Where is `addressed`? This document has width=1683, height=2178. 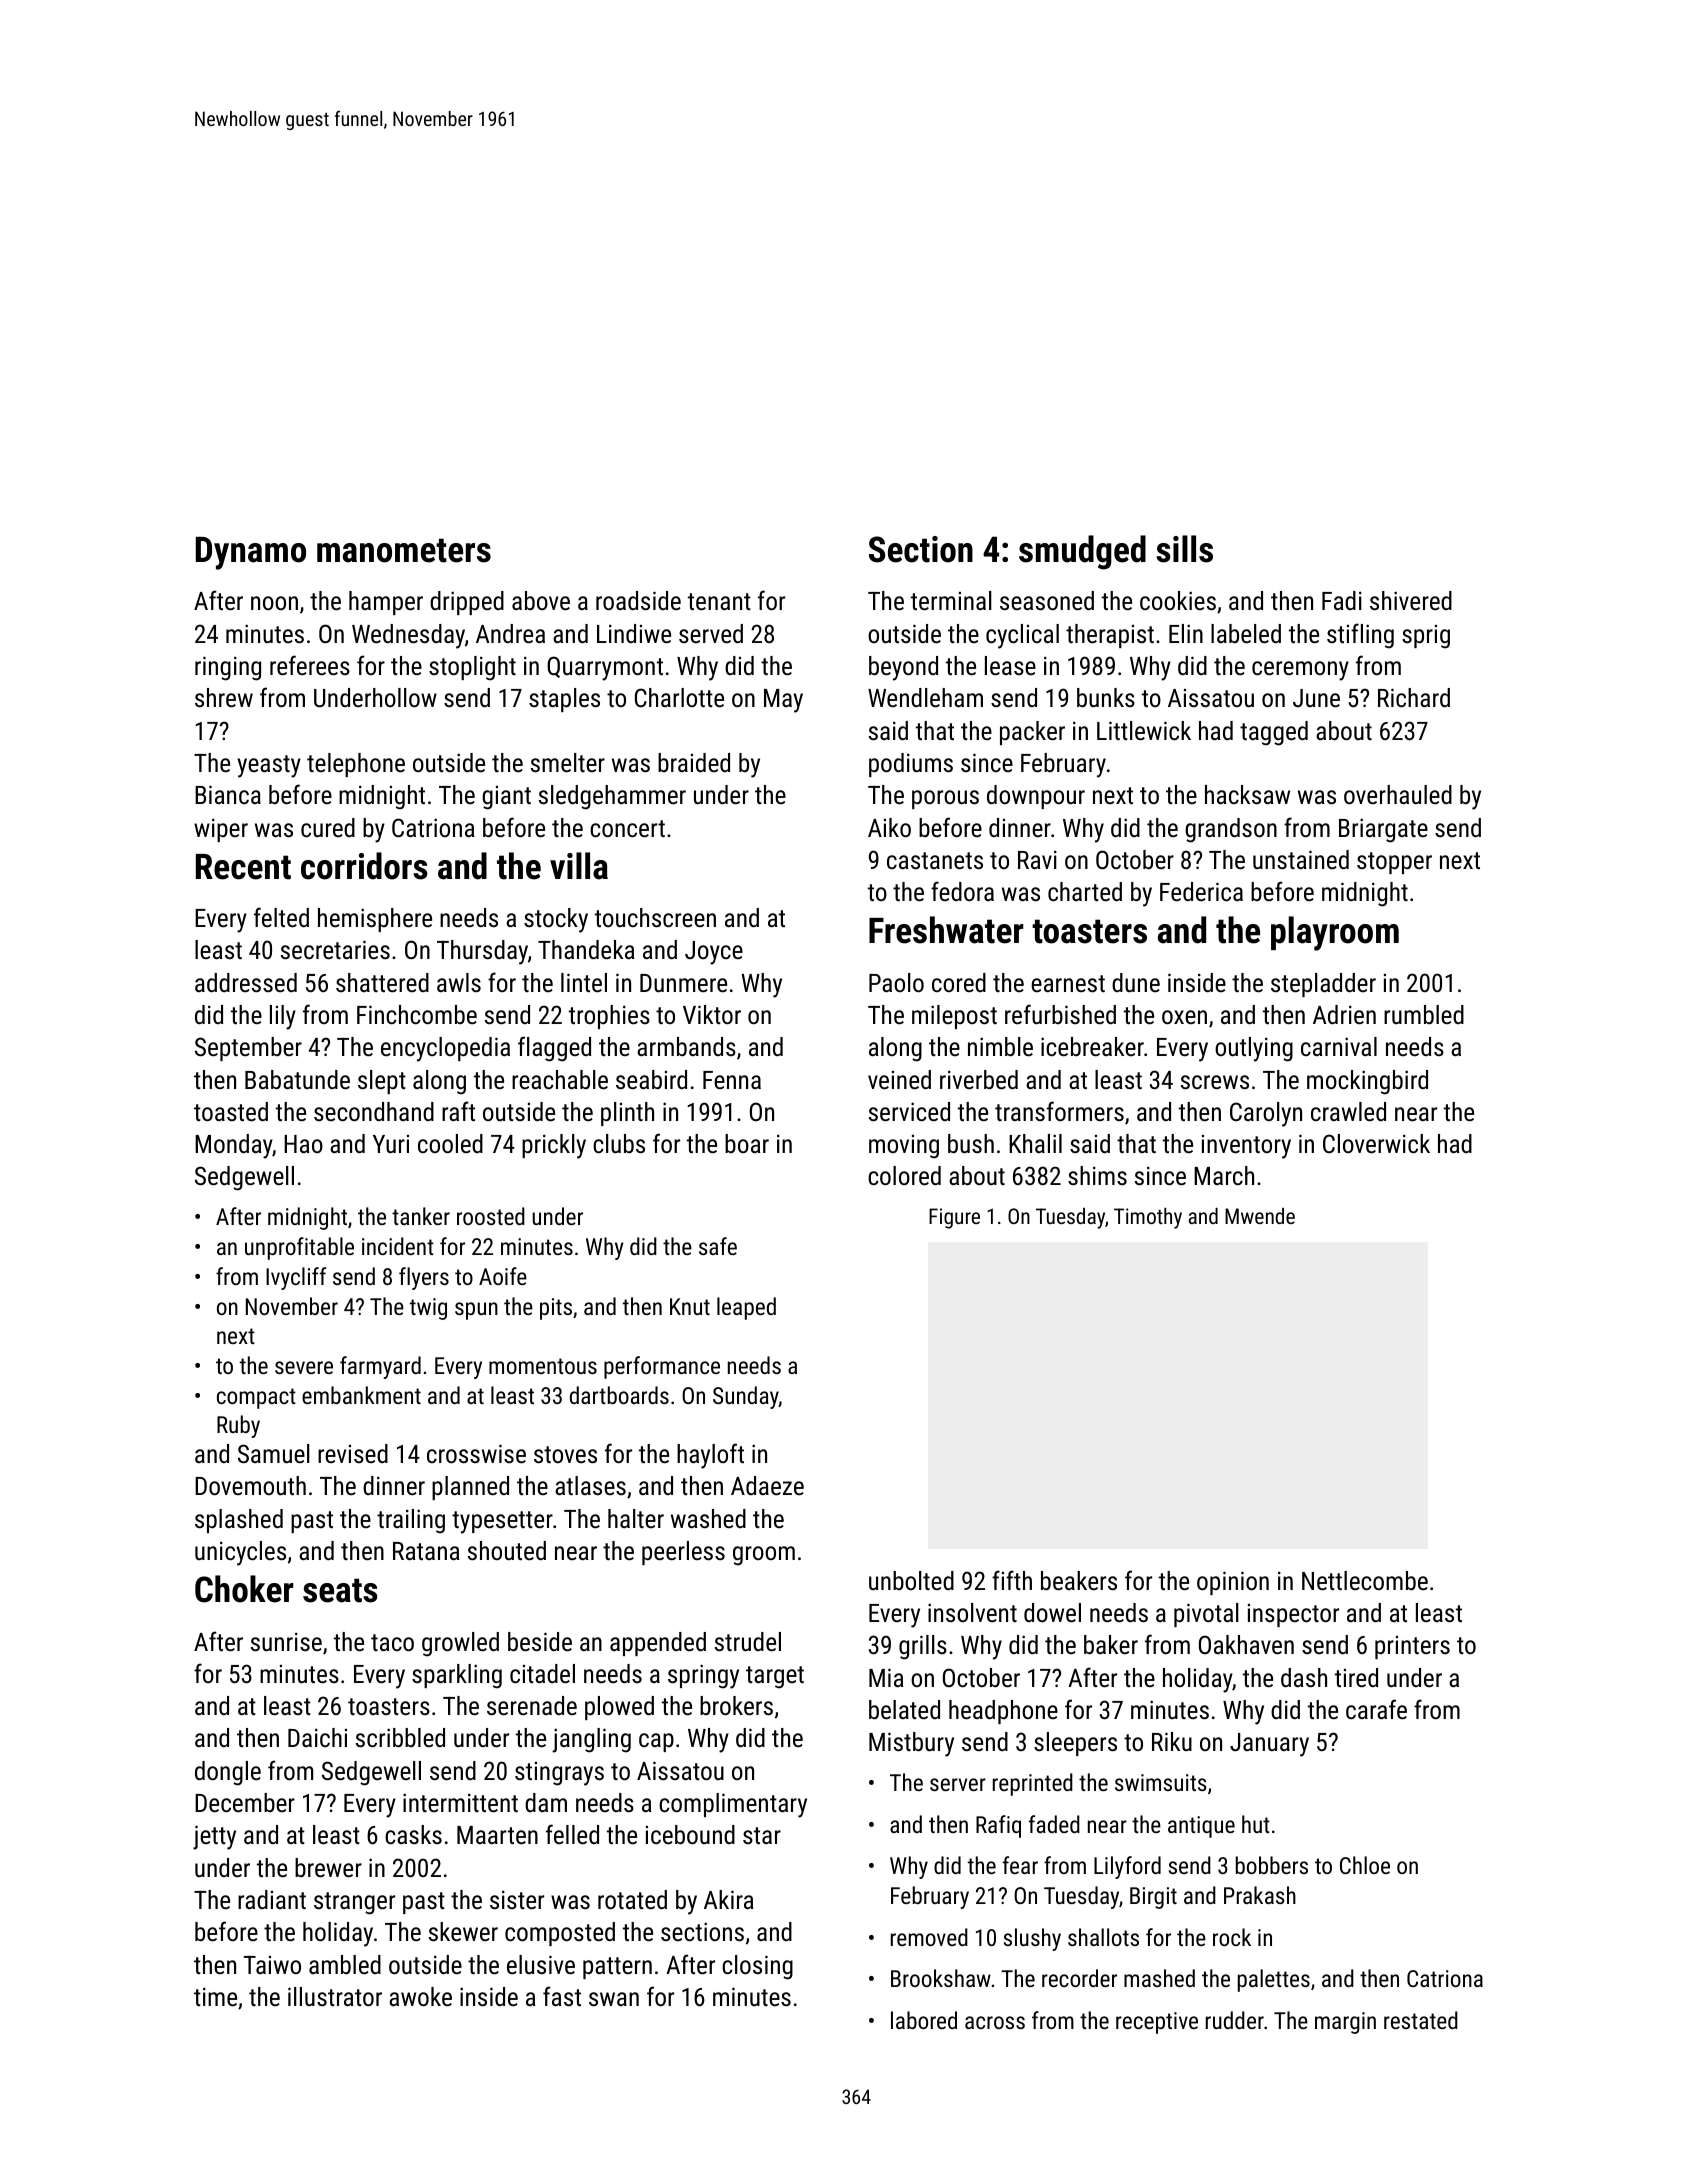
addressed is located at coordinates (246, 982).
